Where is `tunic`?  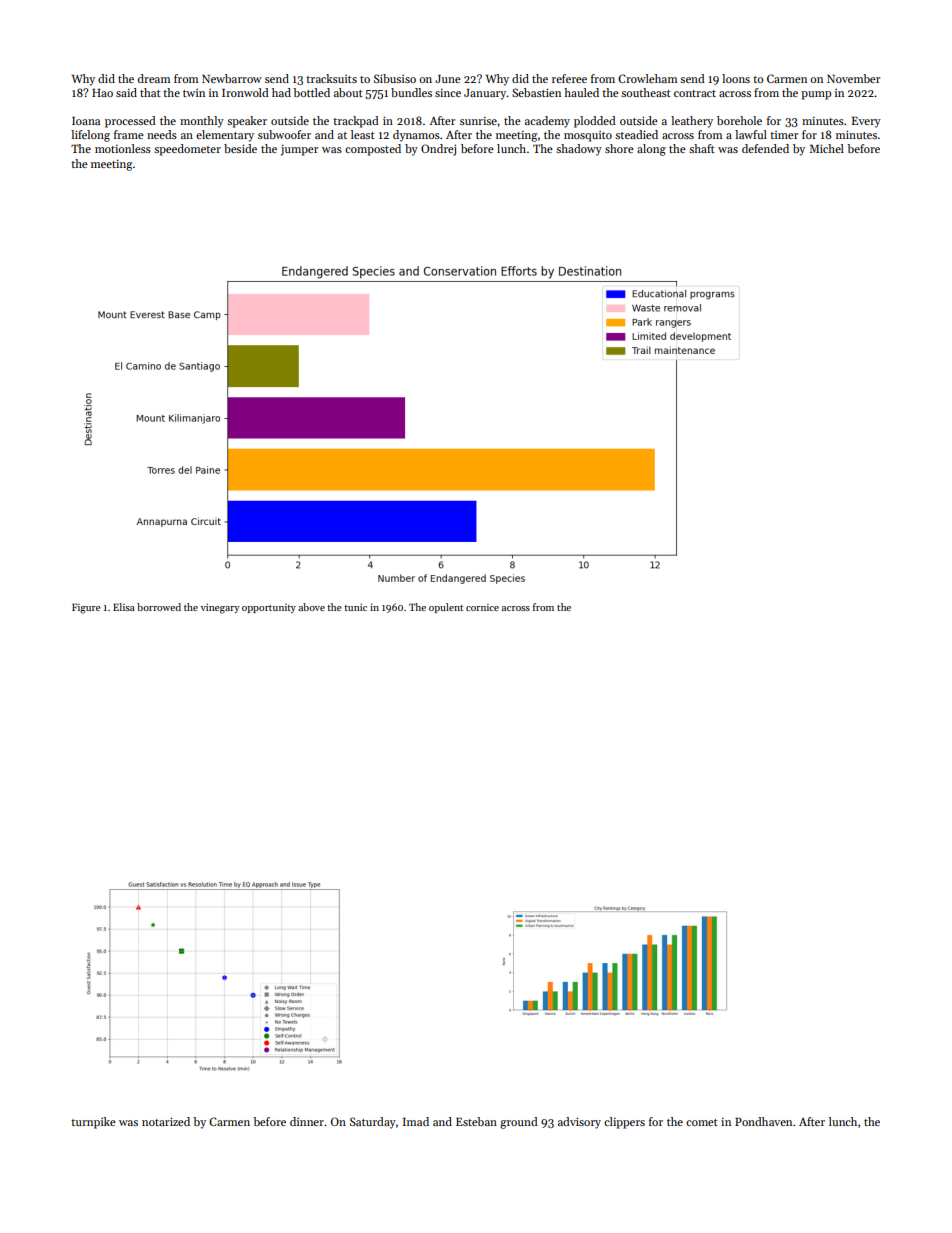 tunic is located at coordinates (355, 607).
